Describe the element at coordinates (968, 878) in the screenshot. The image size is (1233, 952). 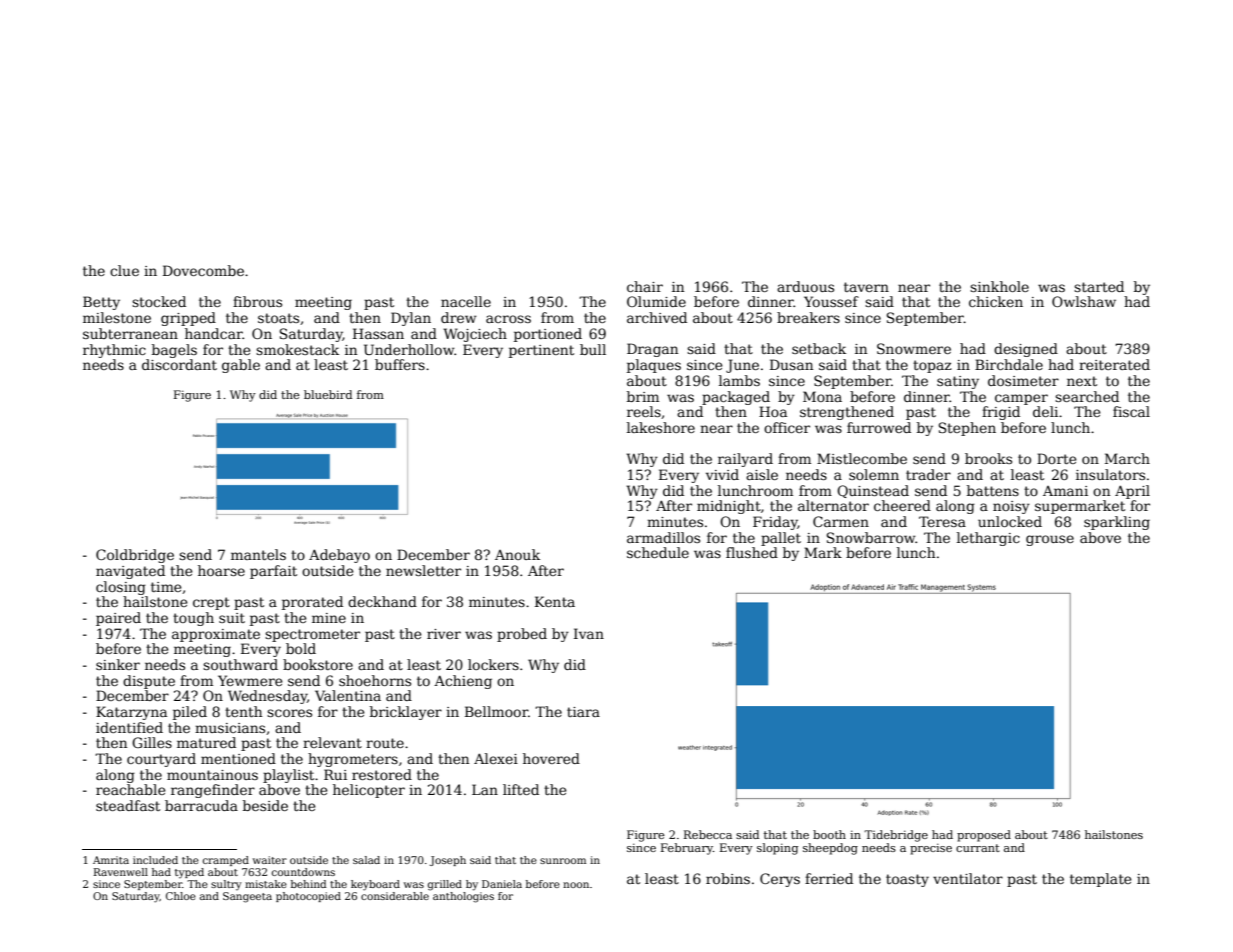
I see `ventilator` at that location.
